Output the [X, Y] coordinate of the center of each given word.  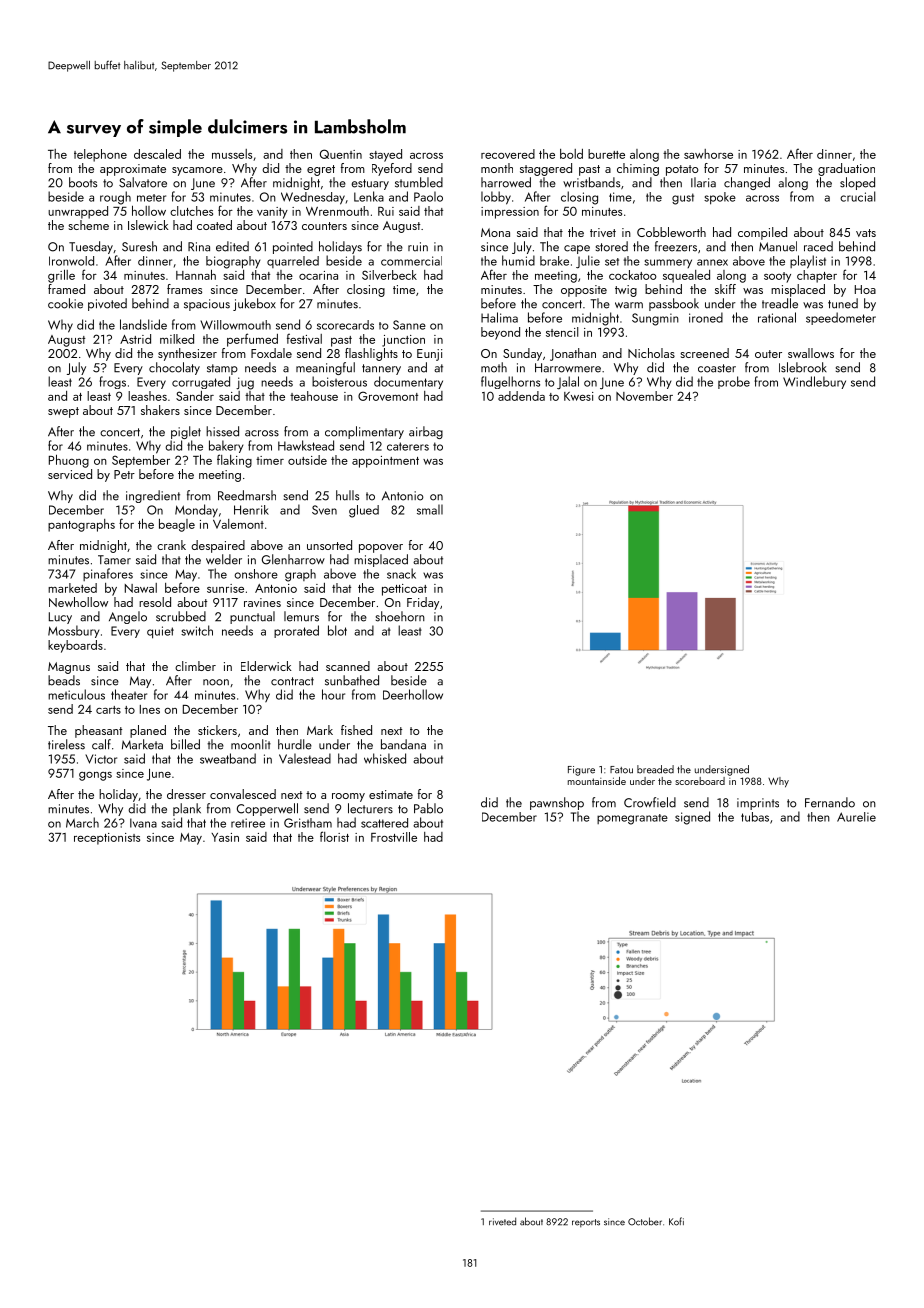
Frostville [394, 837]
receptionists [107, 839]
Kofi [676, 1221]
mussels [232, 154]
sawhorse [708, 154]
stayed [385, 155]
